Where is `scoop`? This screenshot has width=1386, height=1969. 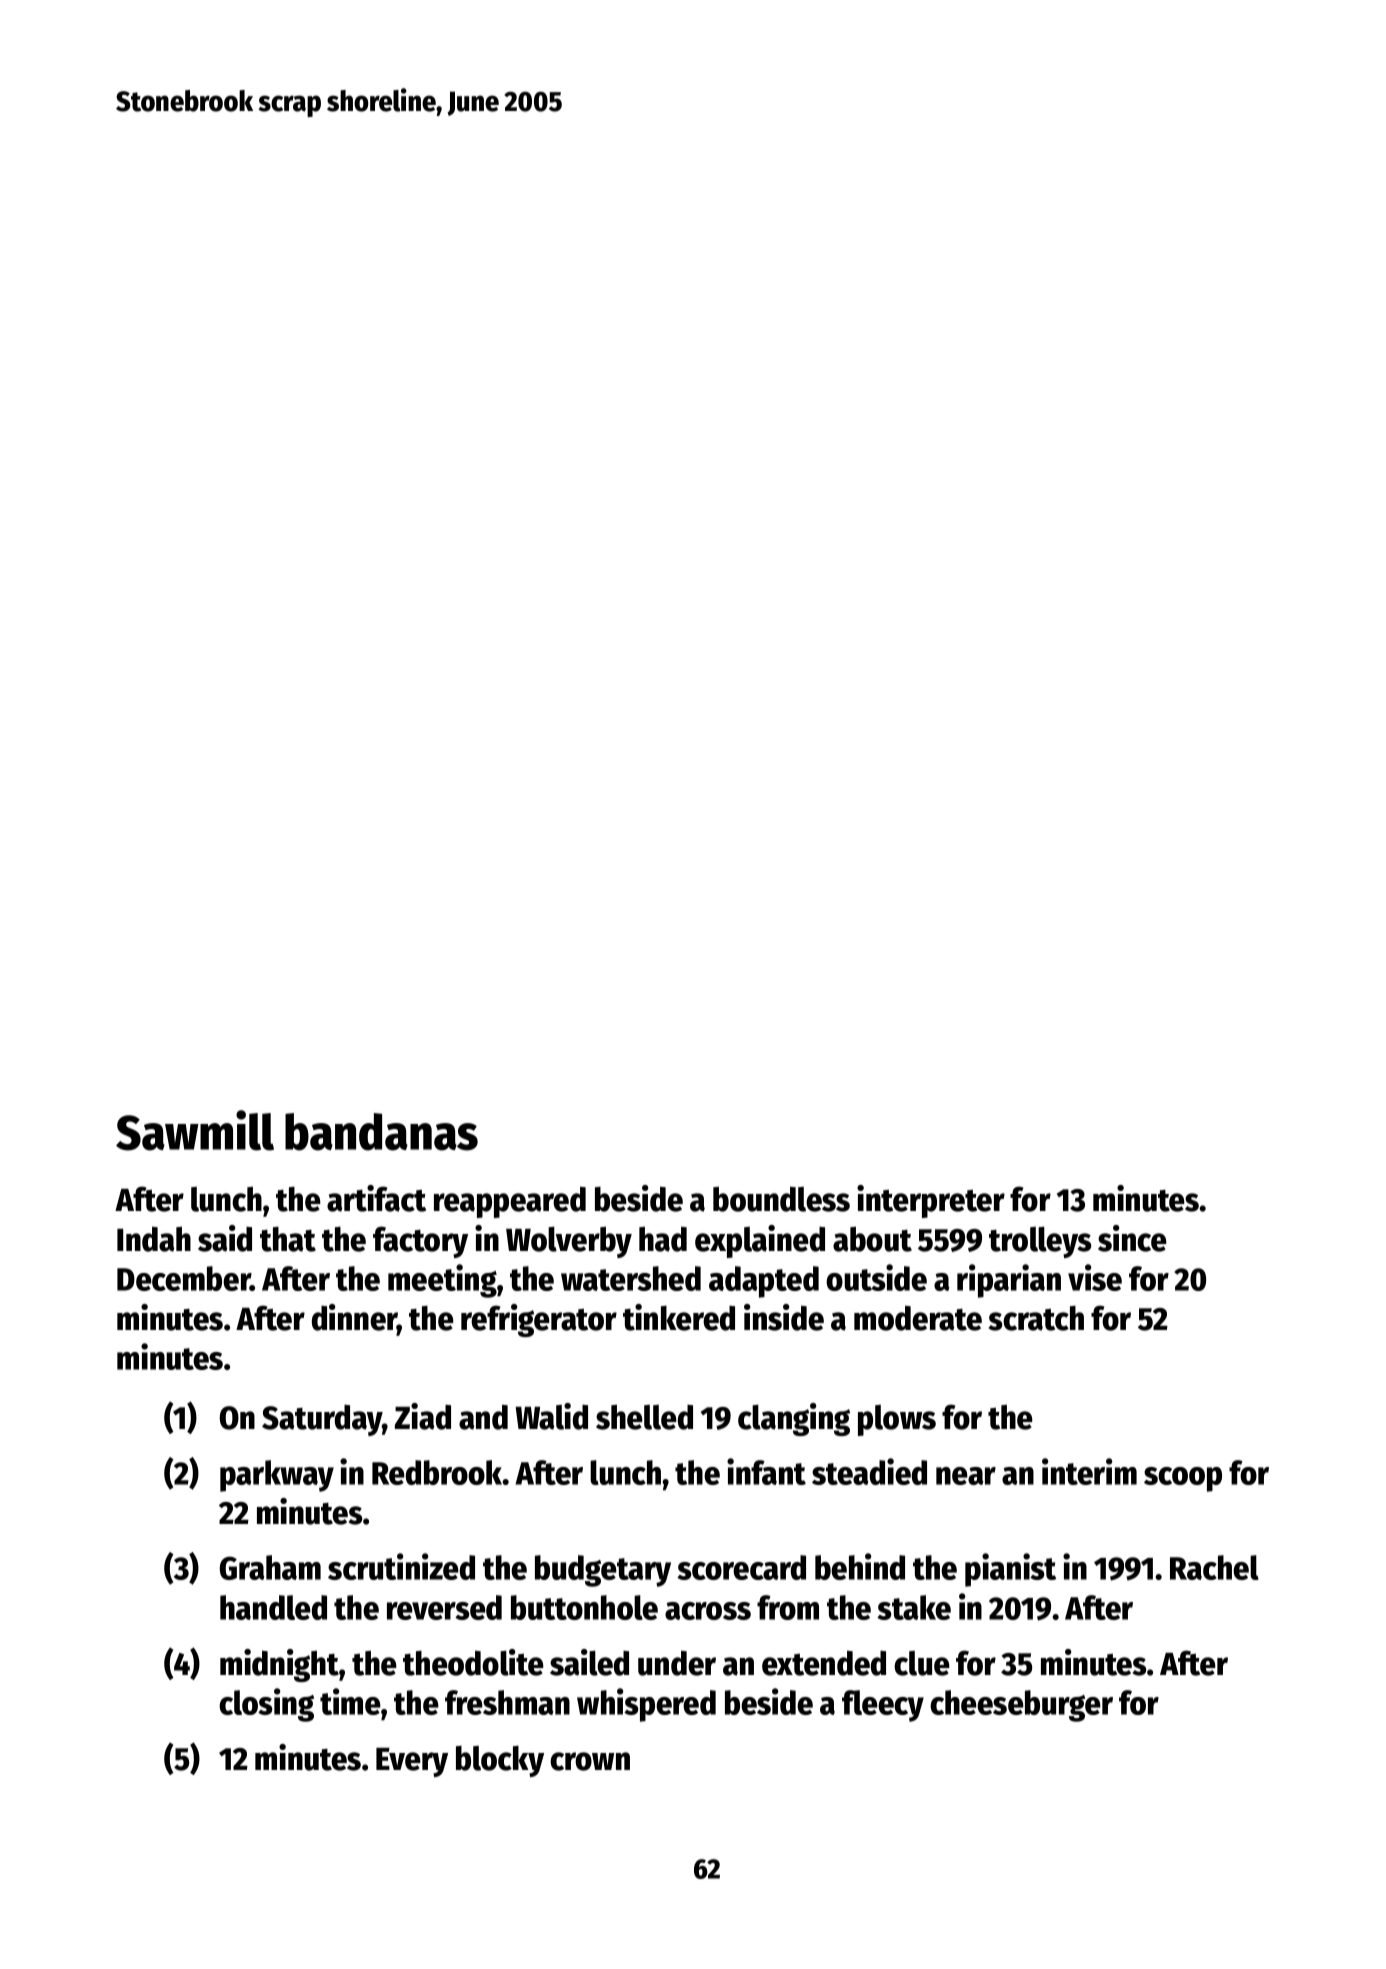
scoop is located at coordinates (1183, 1479).
